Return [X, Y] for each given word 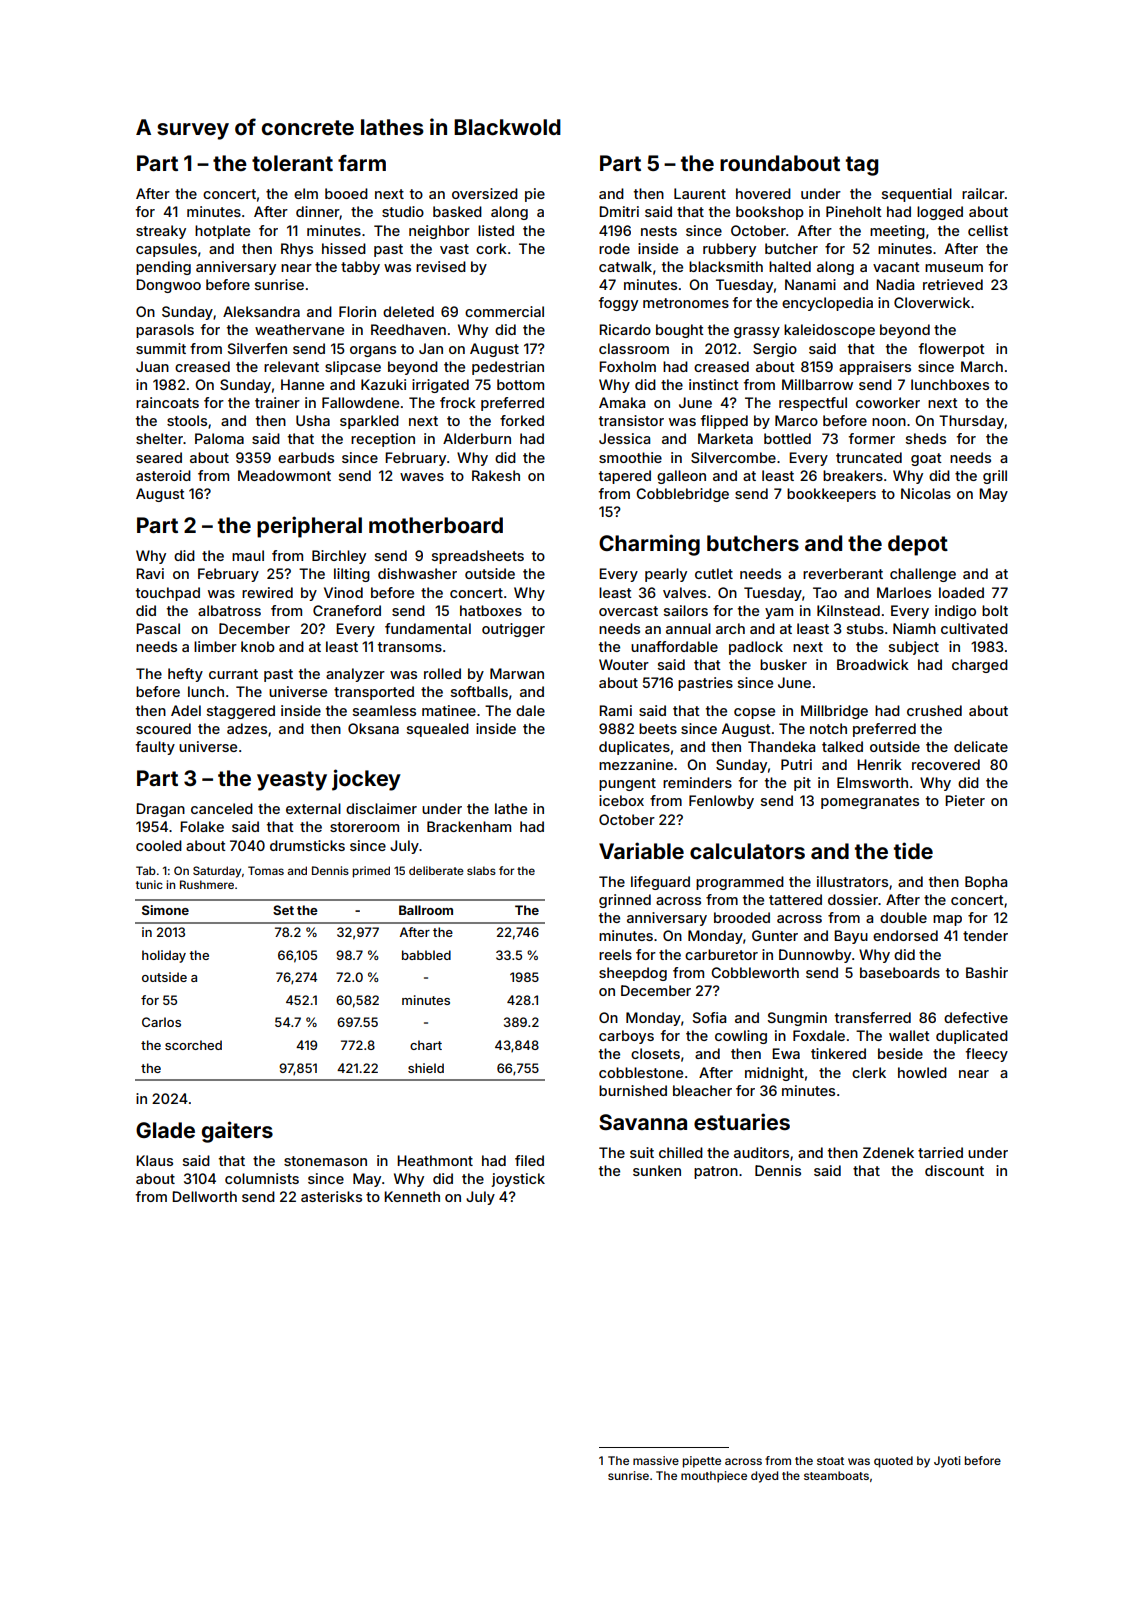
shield [426, 1068]
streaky [161, 232]
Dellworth [204, 1196]
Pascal [158, 628]
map [947, 920]
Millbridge [834, 712]
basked [457, 211]
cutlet [714, 573]
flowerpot [952, 350]
